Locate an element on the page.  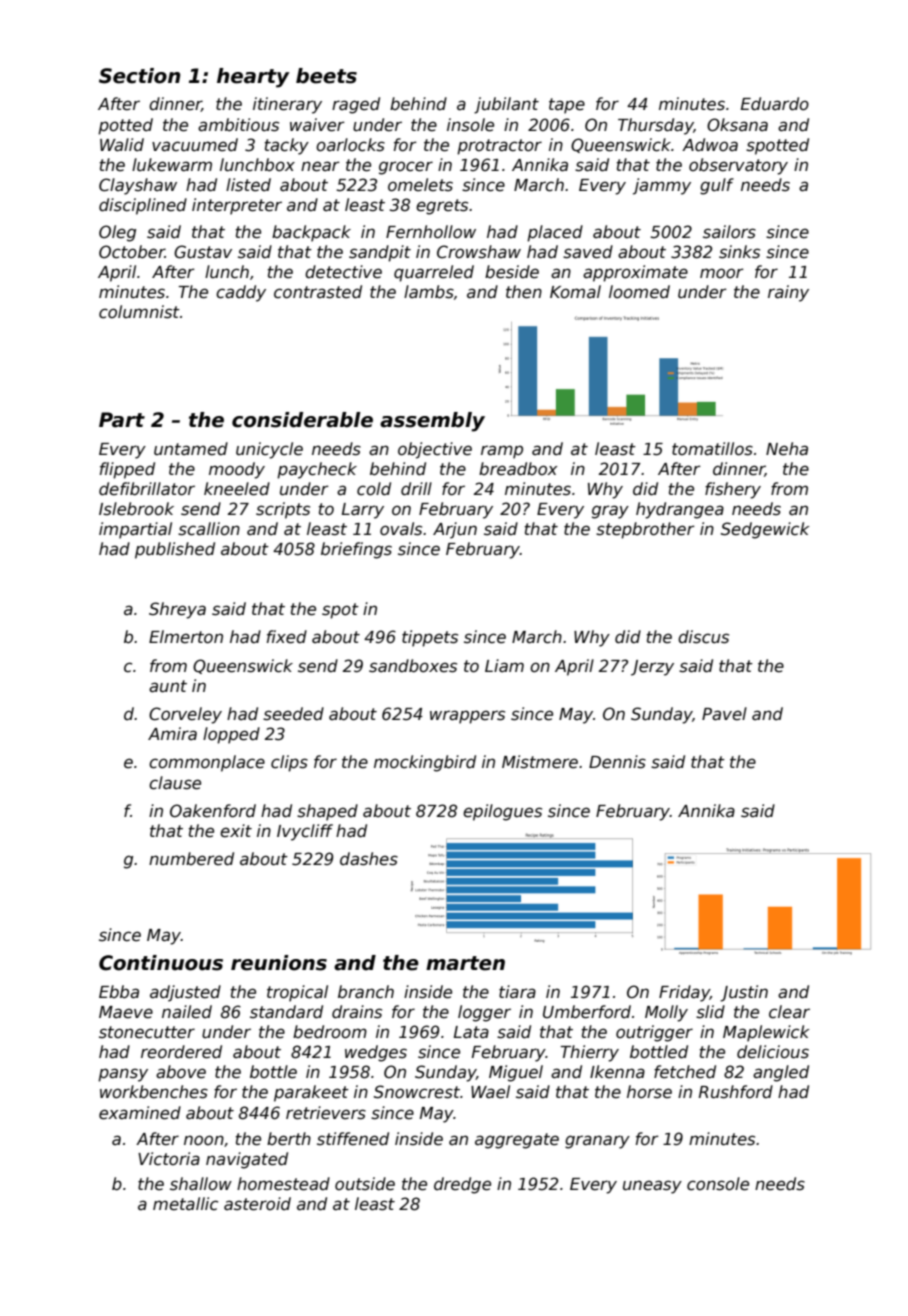
Adwoa is located at coordinates (710, 145).
